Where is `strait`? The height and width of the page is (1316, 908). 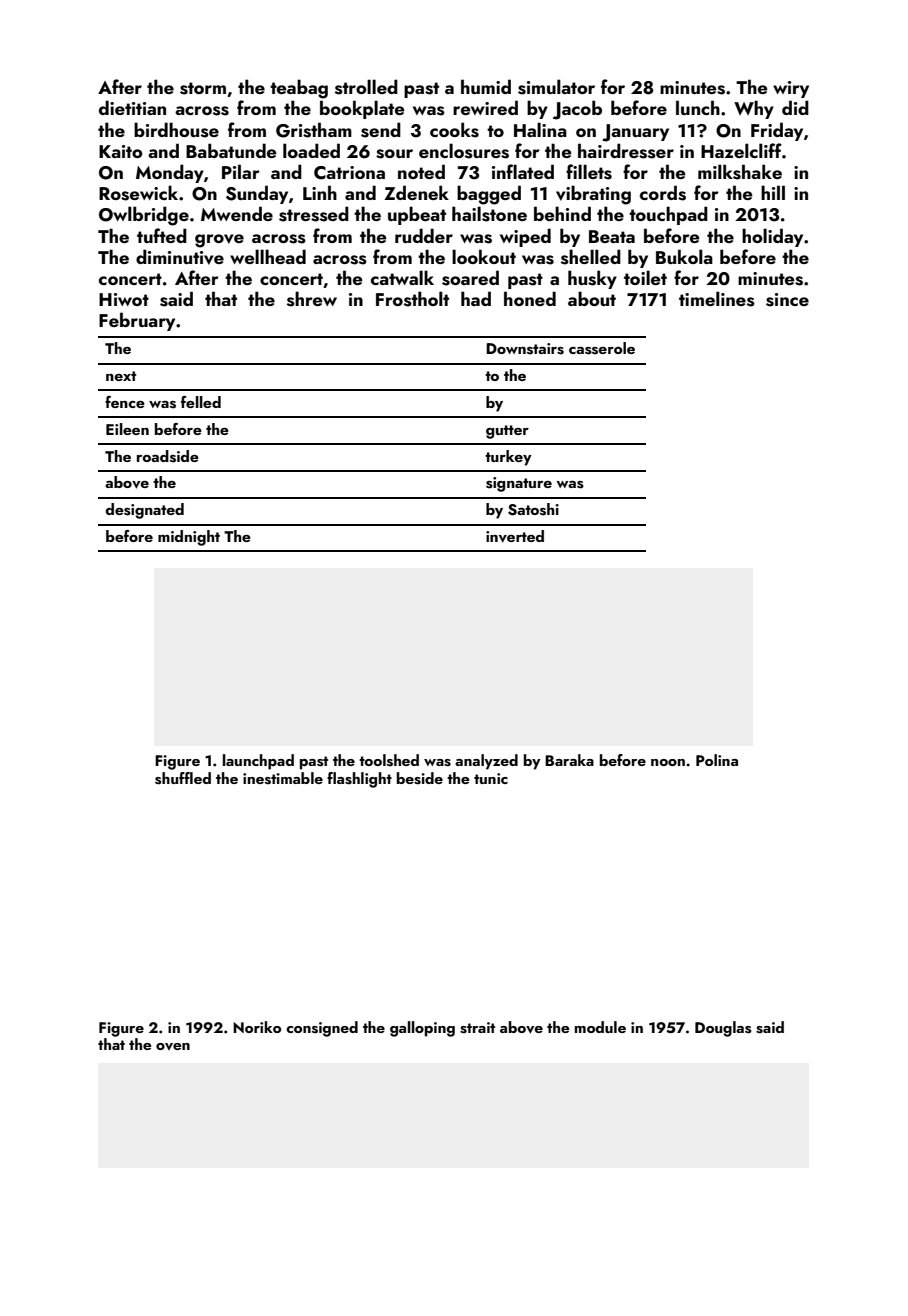
strait is located at coordinates (477, 1028).
